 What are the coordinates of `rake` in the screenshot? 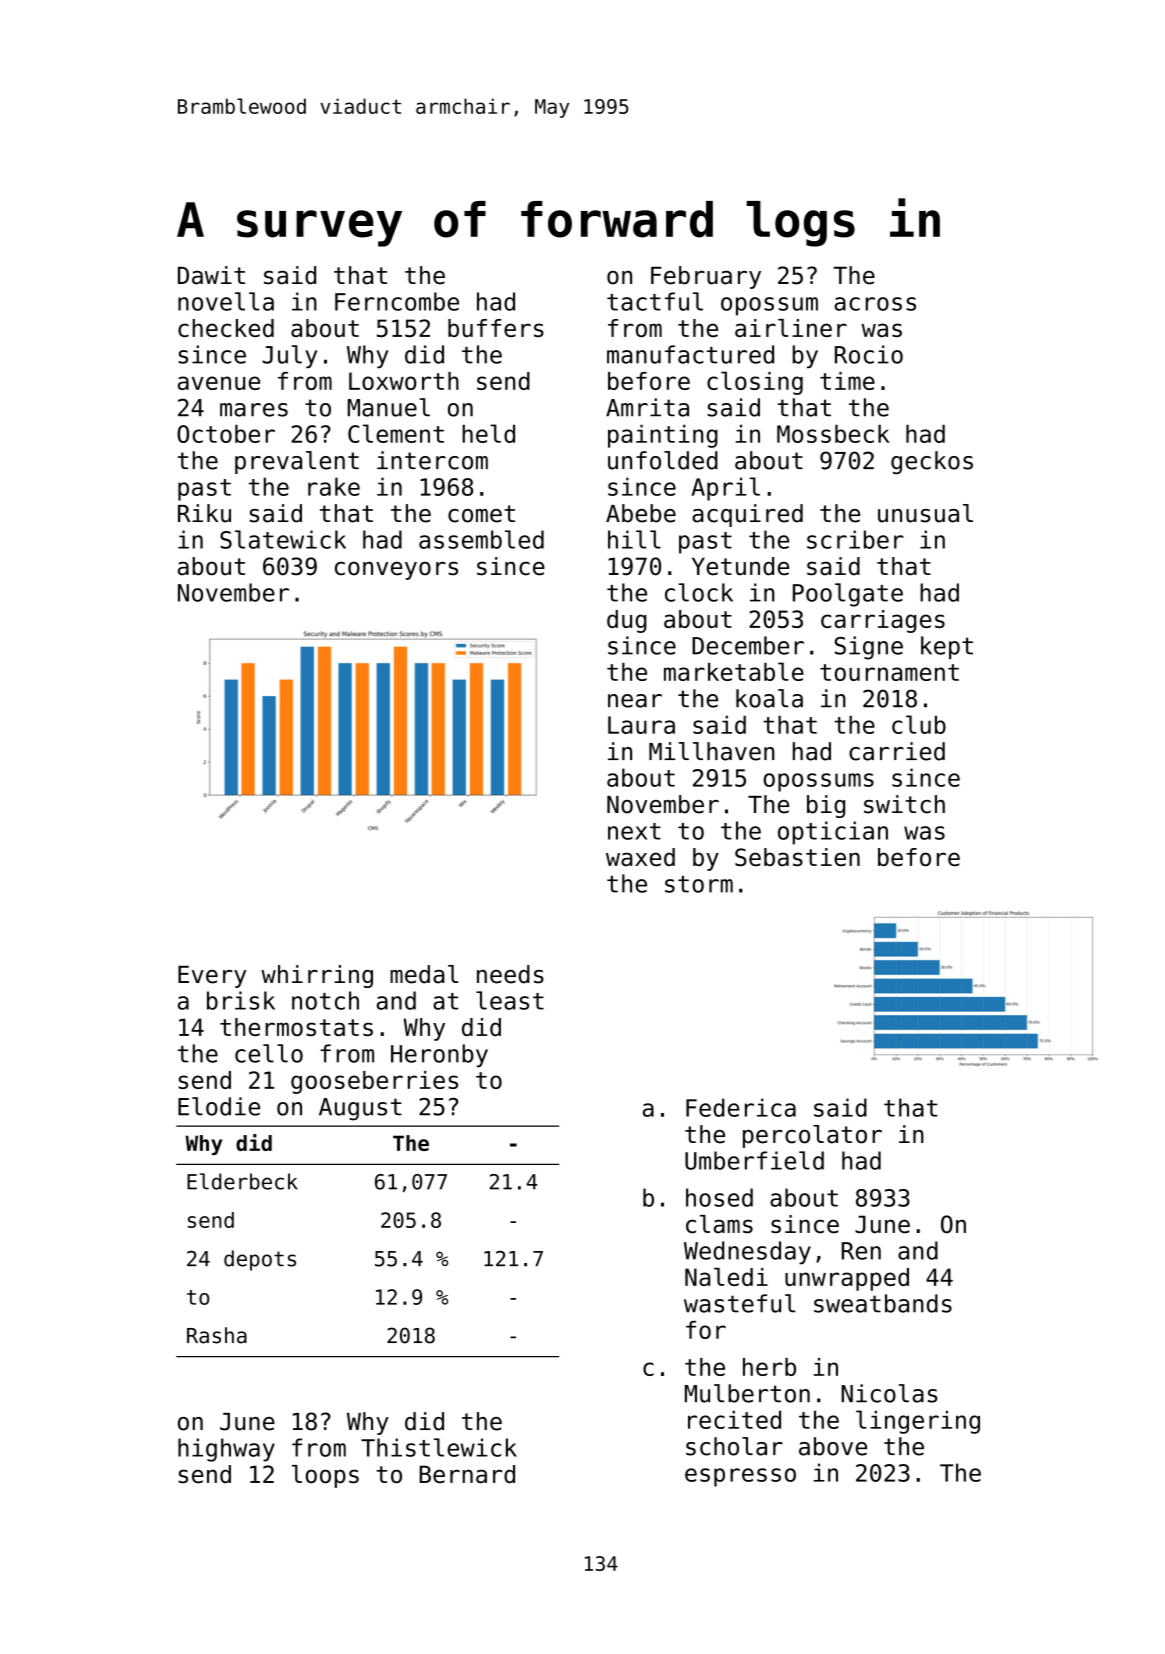 It's located at (334, 486).
